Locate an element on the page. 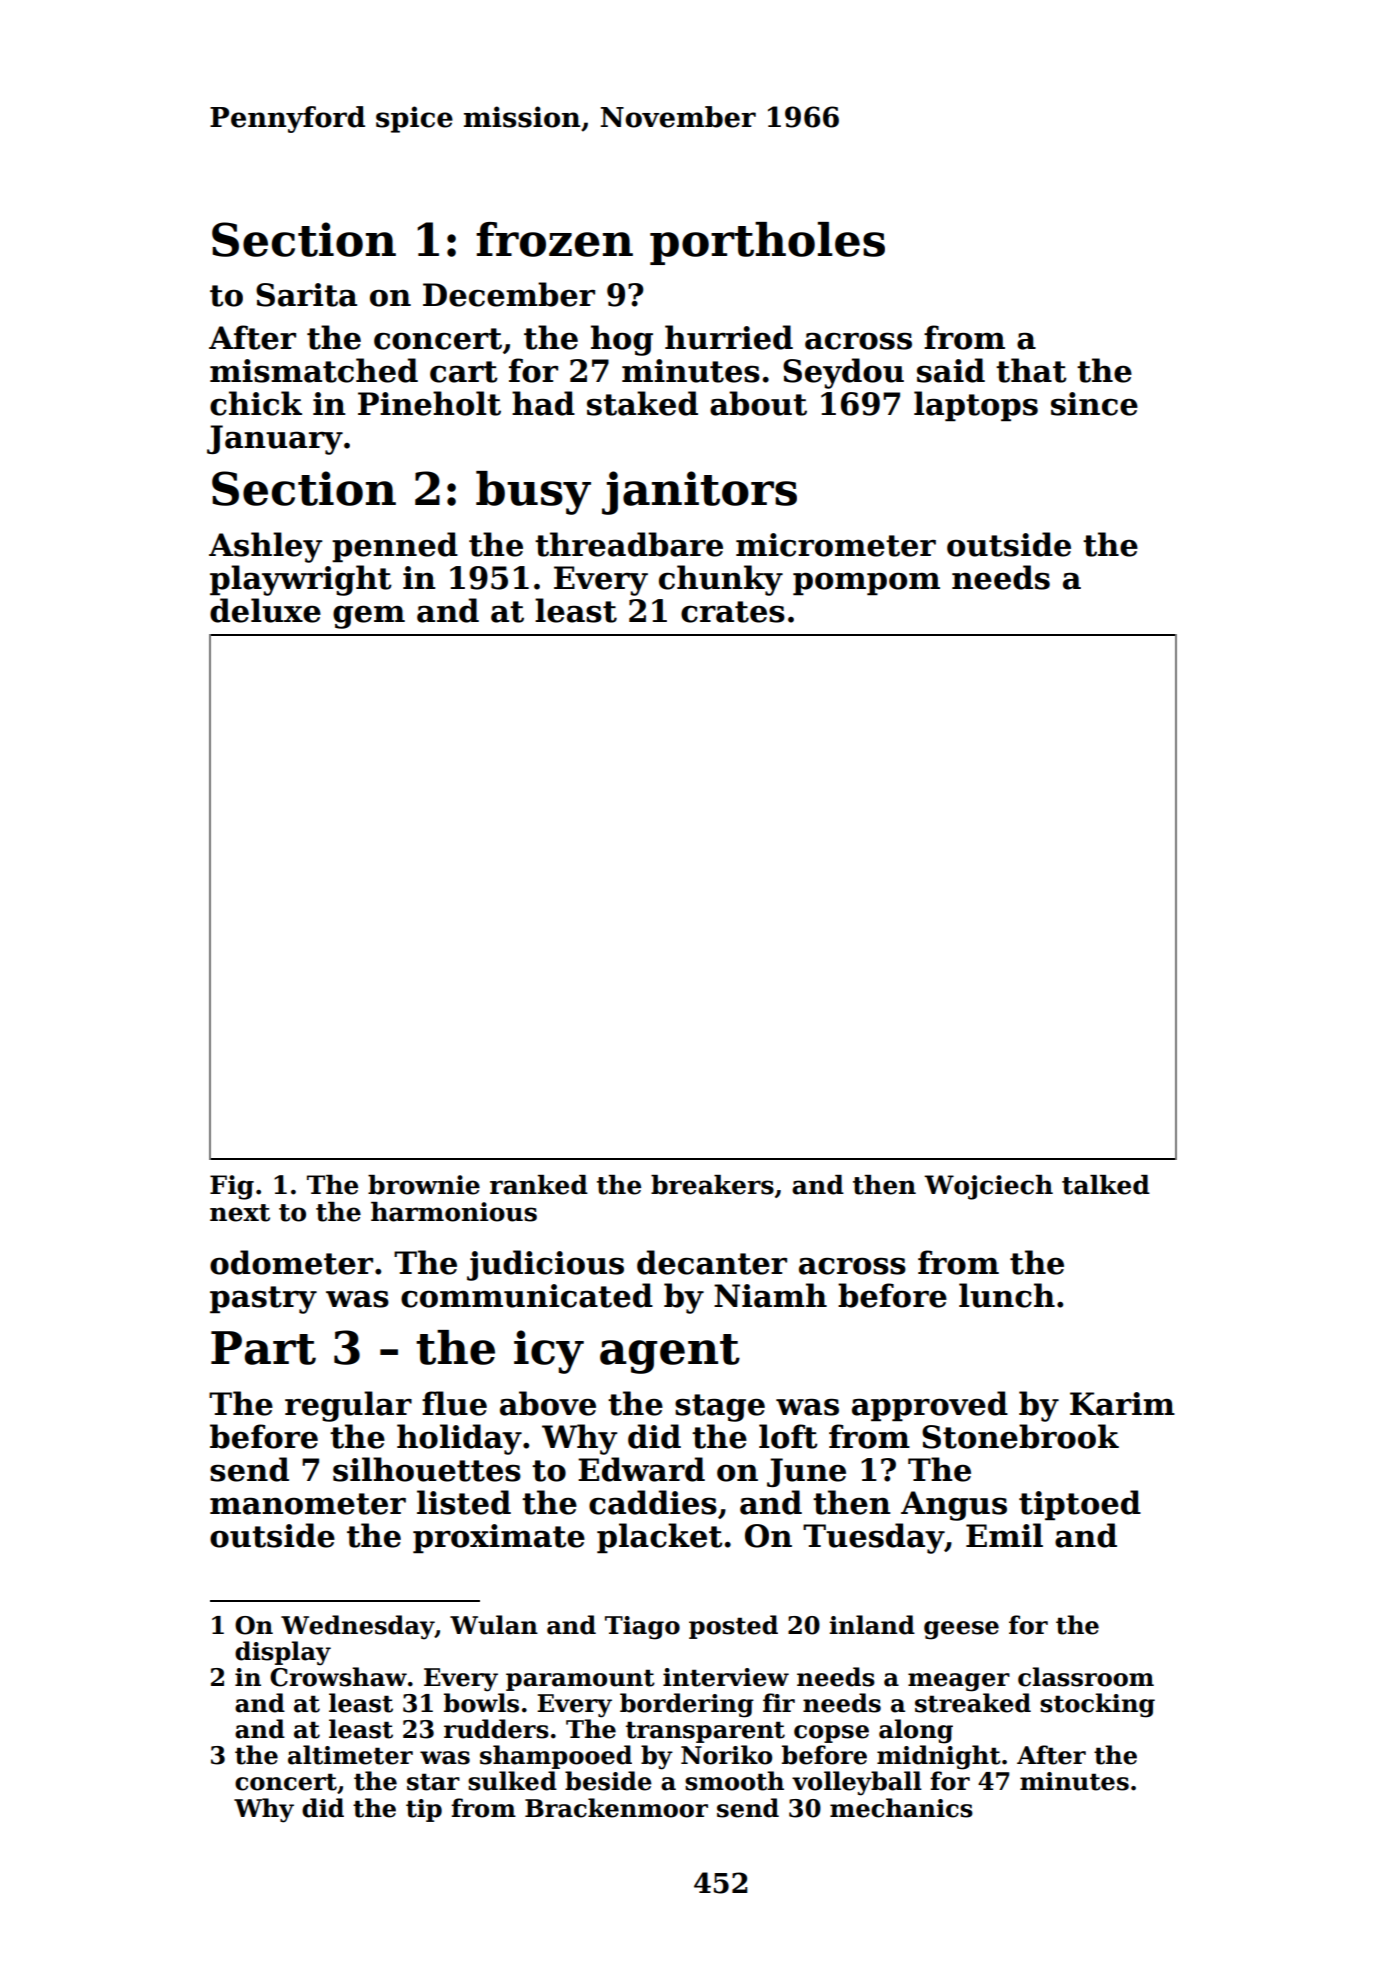 This page has width=1386, height=1969. said is located at coordinates (951, 370).
